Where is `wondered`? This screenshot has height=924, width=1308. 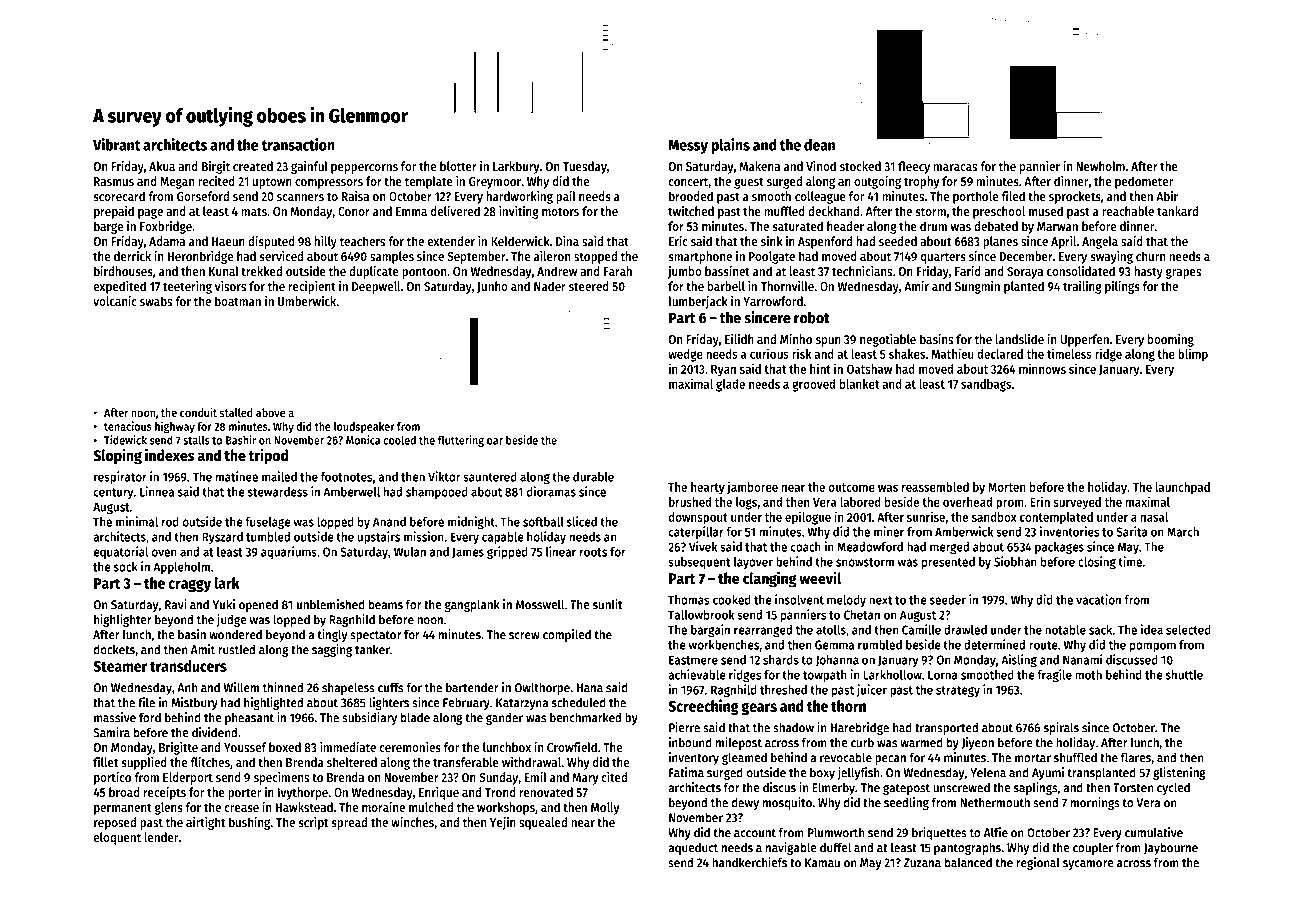
wondered is located at coordinates (235, 634).
